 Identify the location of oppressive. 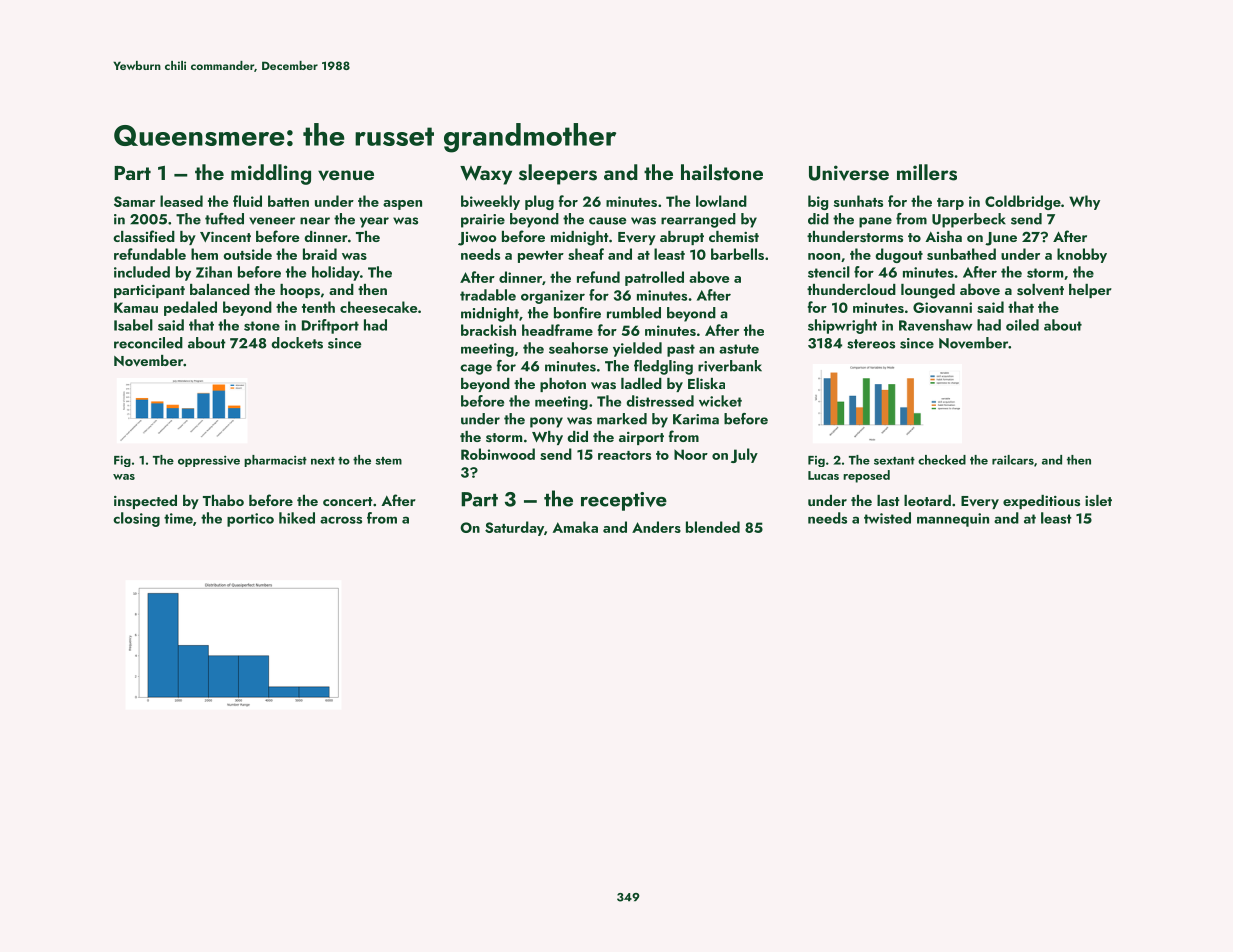
(209, 461).
